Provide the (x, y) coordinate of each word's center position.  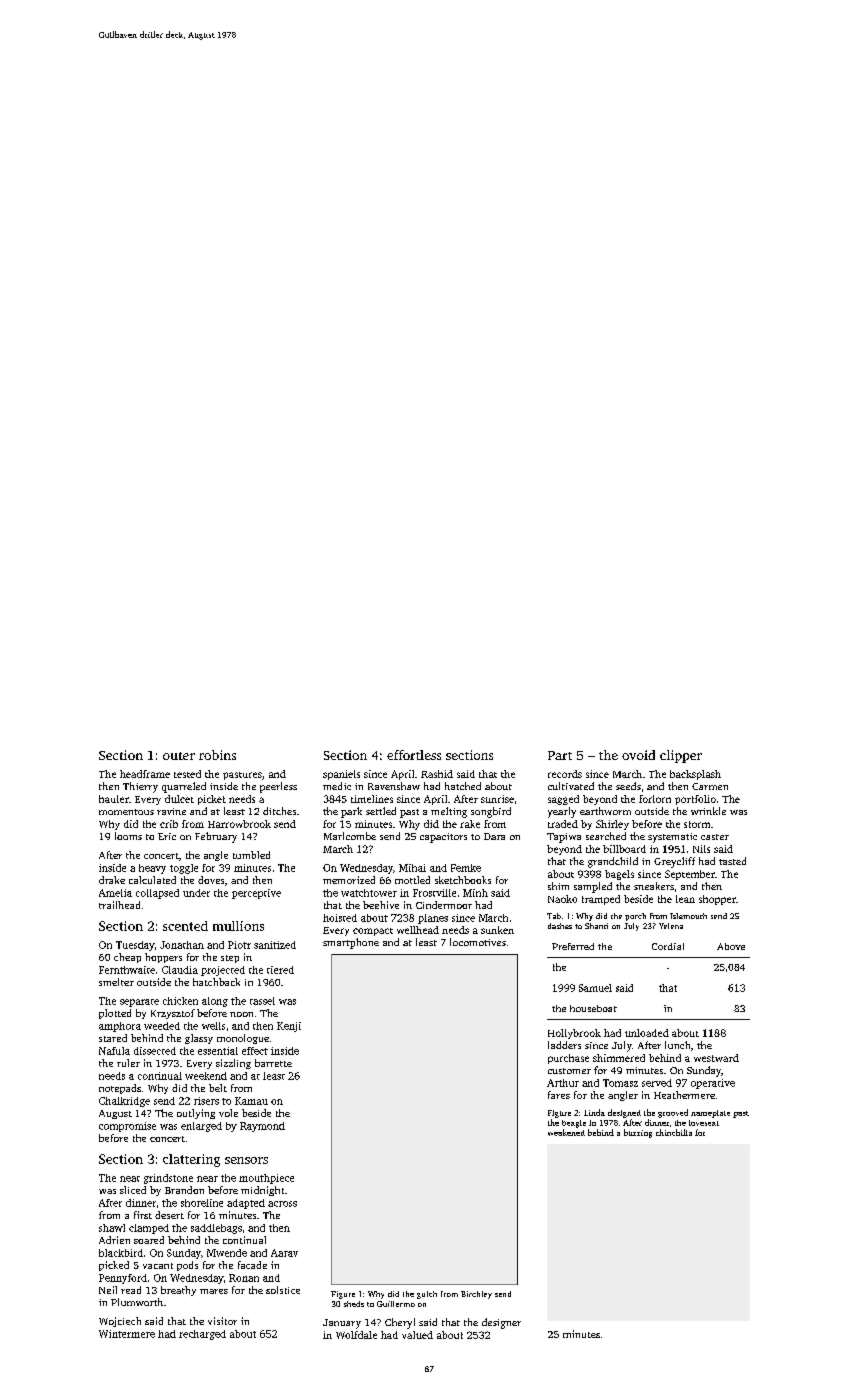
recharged (202, 1335)
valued (417, 1335)
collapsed (157, 894)
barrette (273, 1063)
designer (501, 1323)
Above (731, 946)
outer (179, 756)
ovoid (638, 755)
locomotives (478, 942)
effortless (414, 755)
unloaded (647, 1033)
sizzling (233, 1064)
